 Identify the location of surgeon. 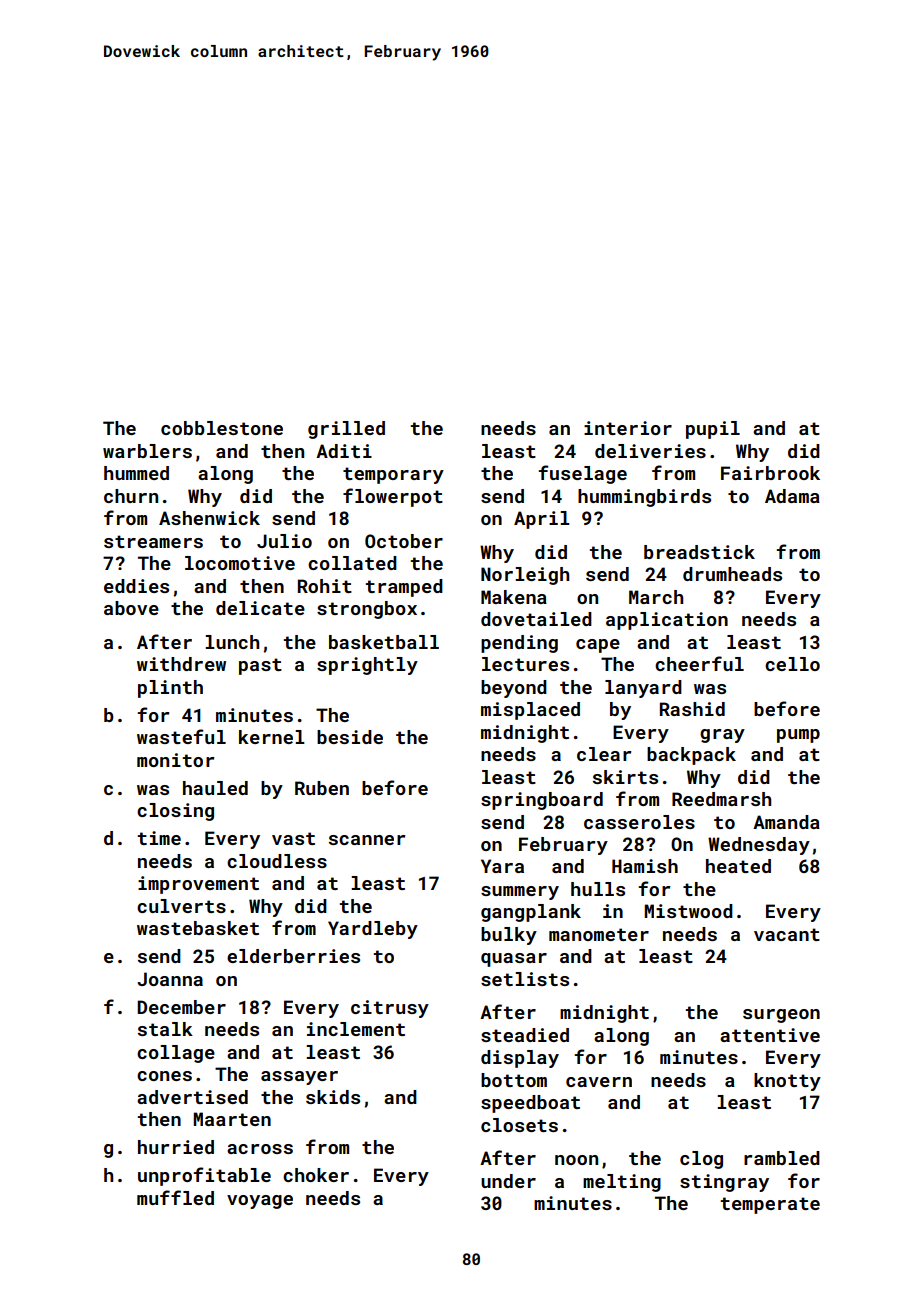
(781, 1016).
